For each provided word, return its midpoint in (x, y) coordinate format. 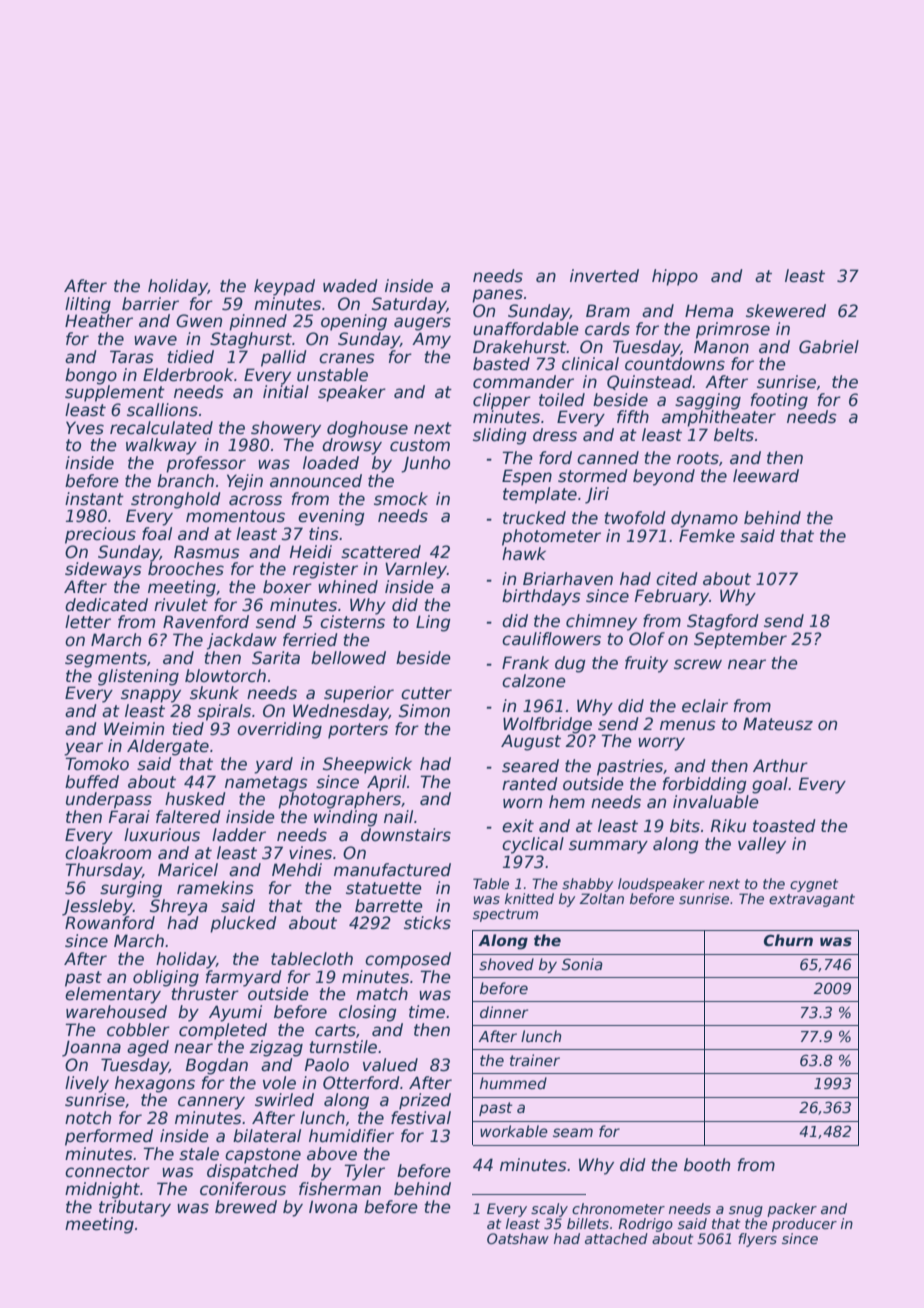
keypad (284, 287)
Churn (788, 940)
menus (688, 725)
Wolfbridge (547, 725)
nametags (266, 784)
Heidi (311, 552)
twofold (635, 518)
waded (350, 286)
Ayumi (235, 1013)
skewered (786, 311)
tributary (135, 1208)
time (427, 1012)
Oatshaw (518, 1238)
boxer (287, 587)
